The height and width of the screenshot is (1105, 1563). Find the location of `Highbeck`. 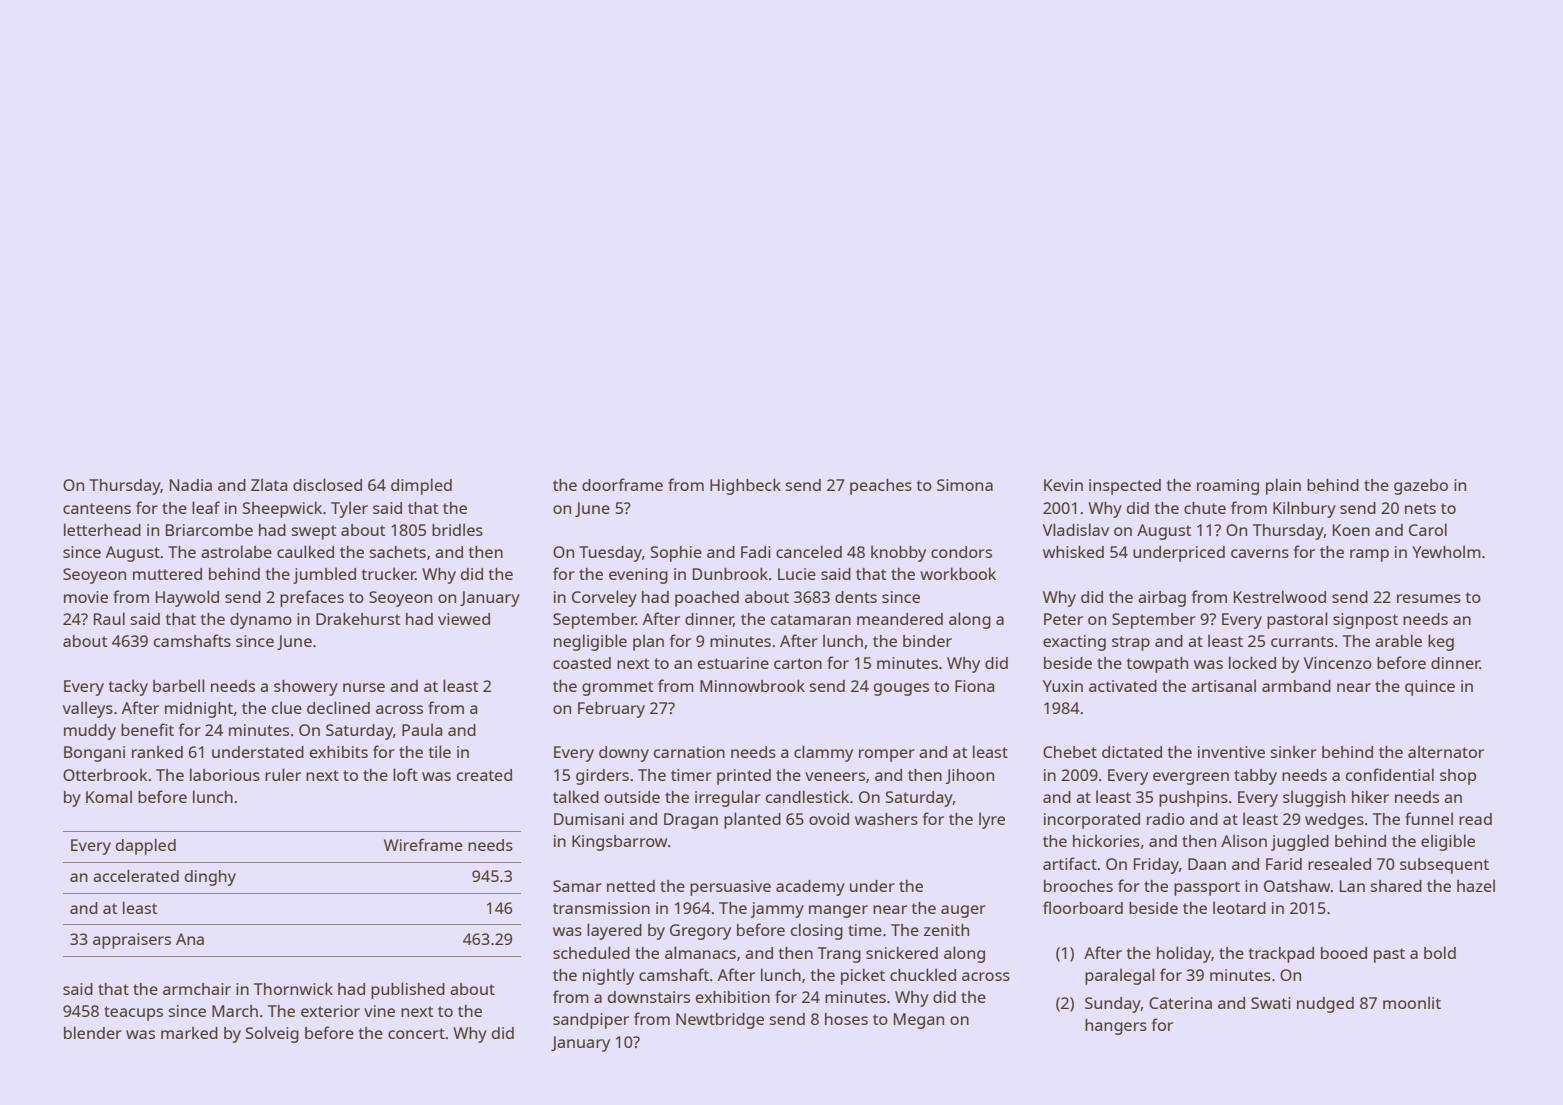

Highbeck is located at coordinates (745, 486).
